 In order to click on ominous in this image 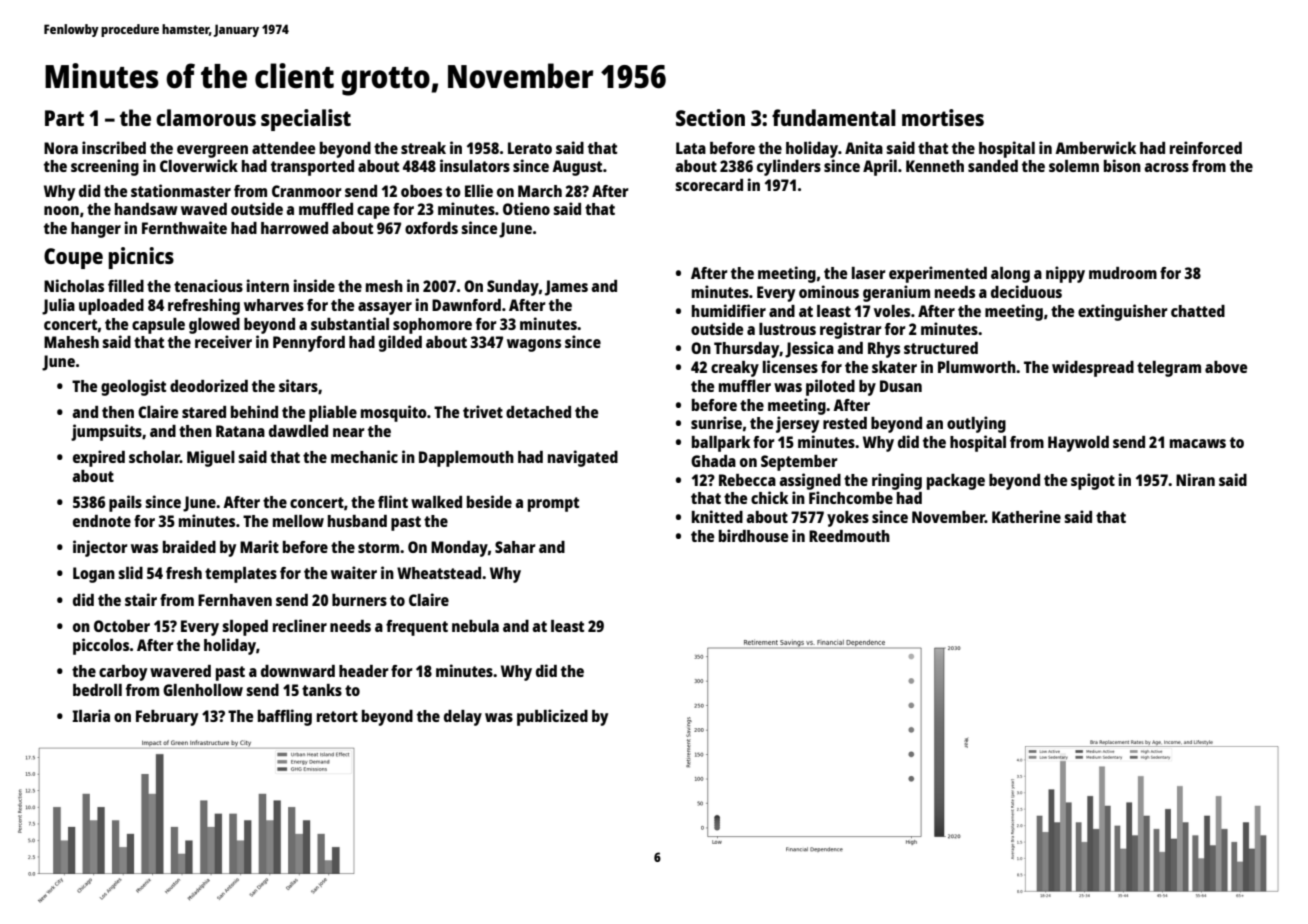, I will do `click(829, 291)`.
